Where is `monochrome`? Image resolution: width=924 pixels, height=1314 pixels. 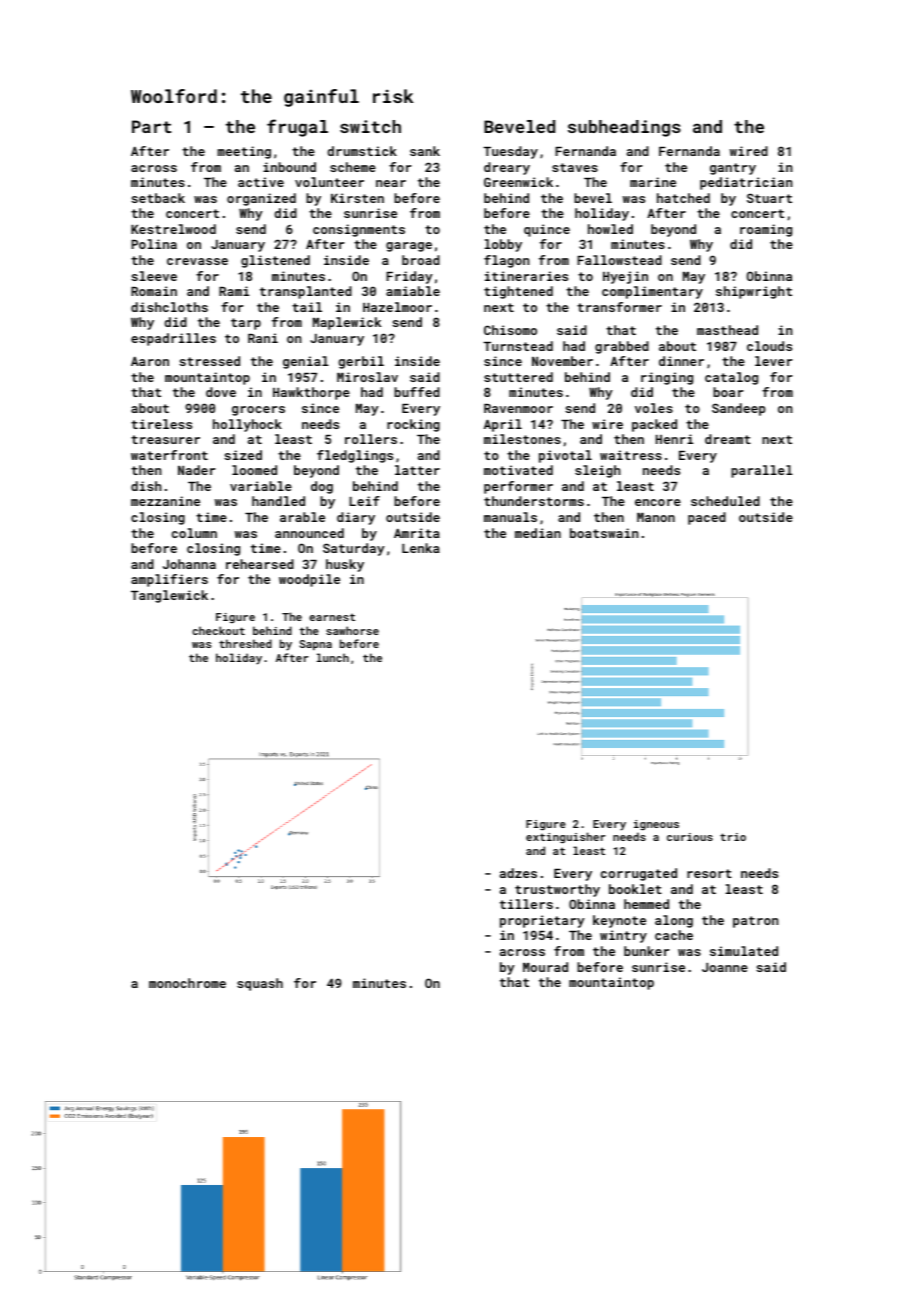
monochrome is located at coordinates (187, 983).
